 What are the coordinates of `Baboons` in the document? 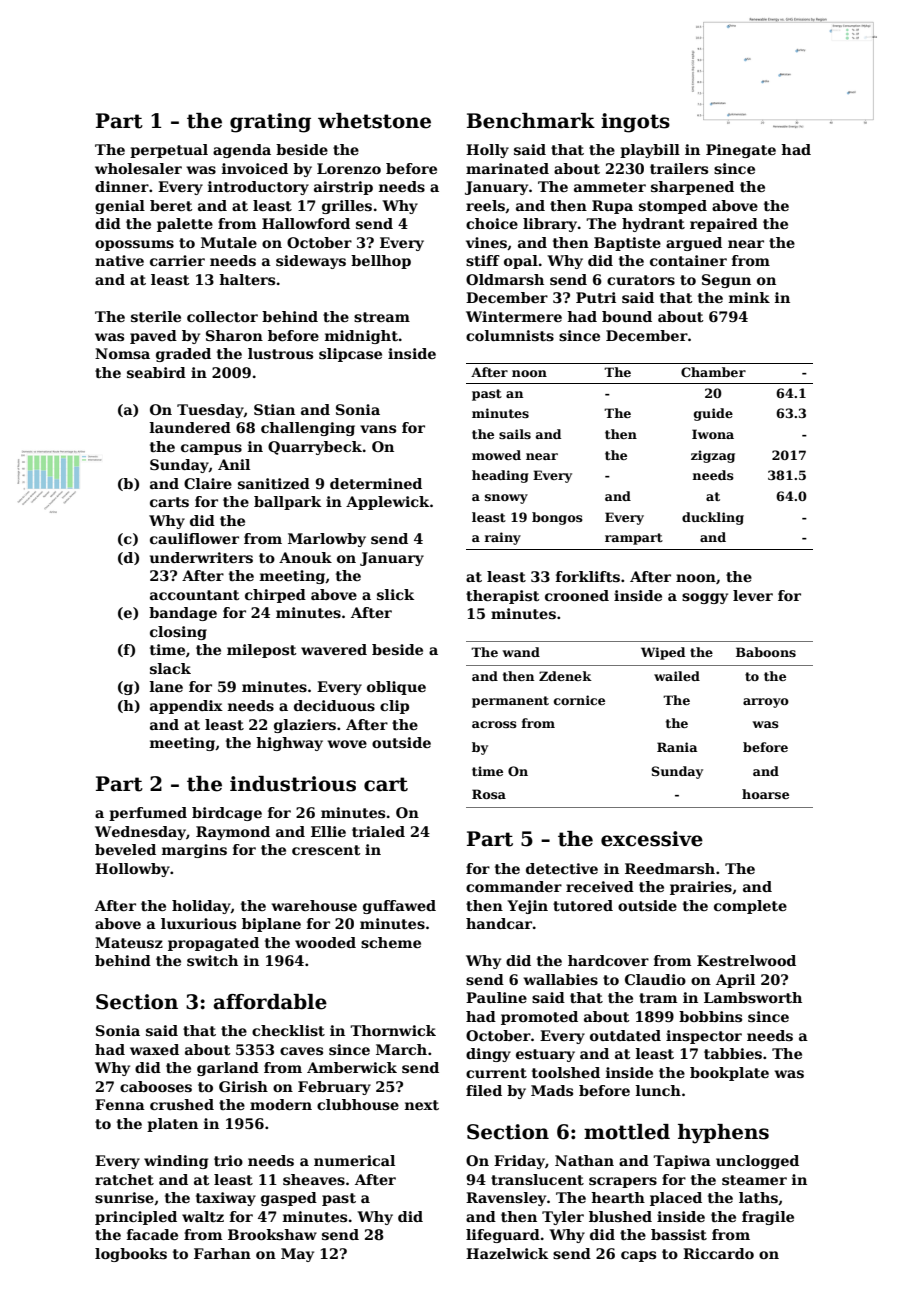 It's located at (766, 652).
